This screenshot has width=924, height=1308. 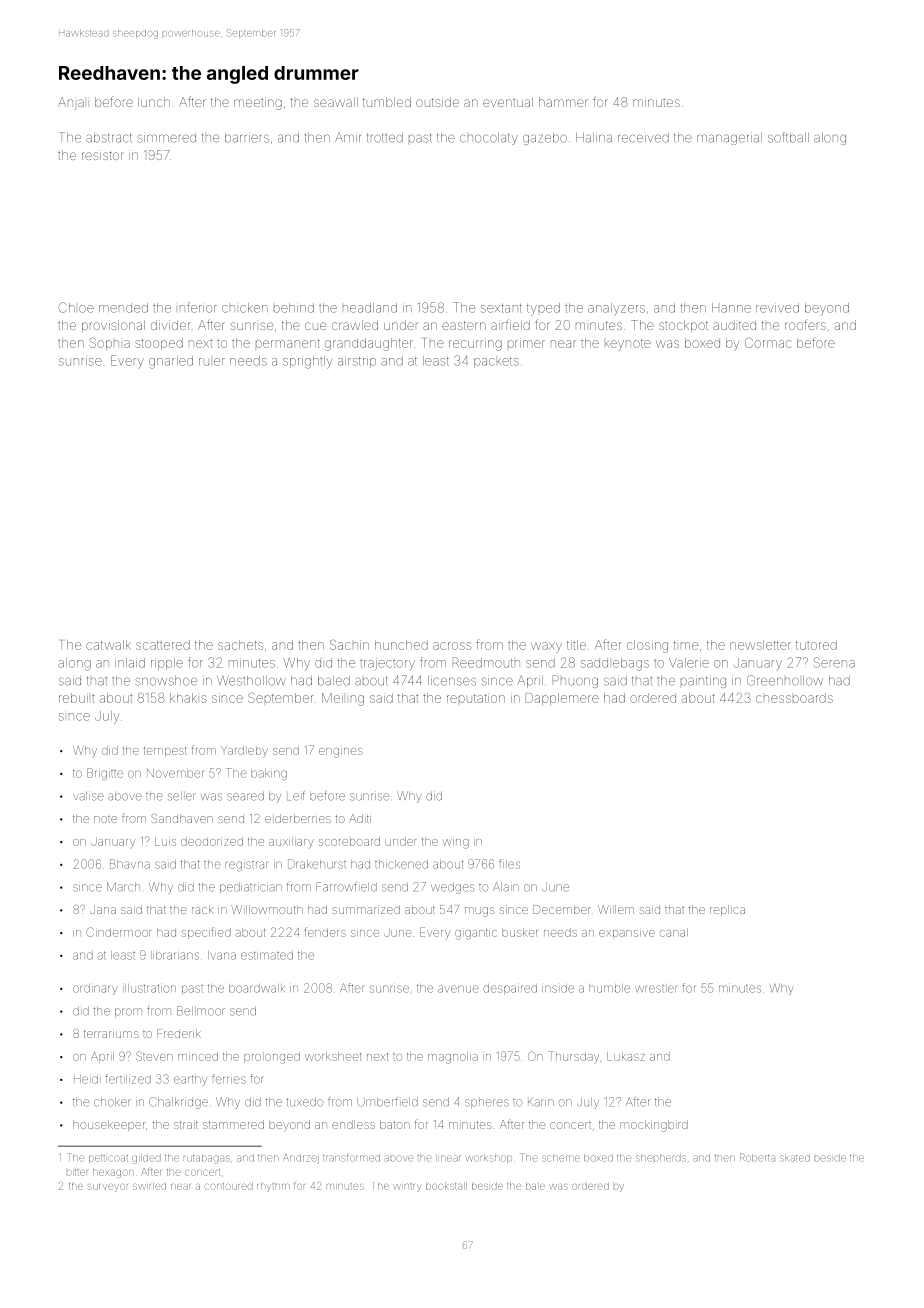 I want to click on sachets, so click(x=240, y=645).
